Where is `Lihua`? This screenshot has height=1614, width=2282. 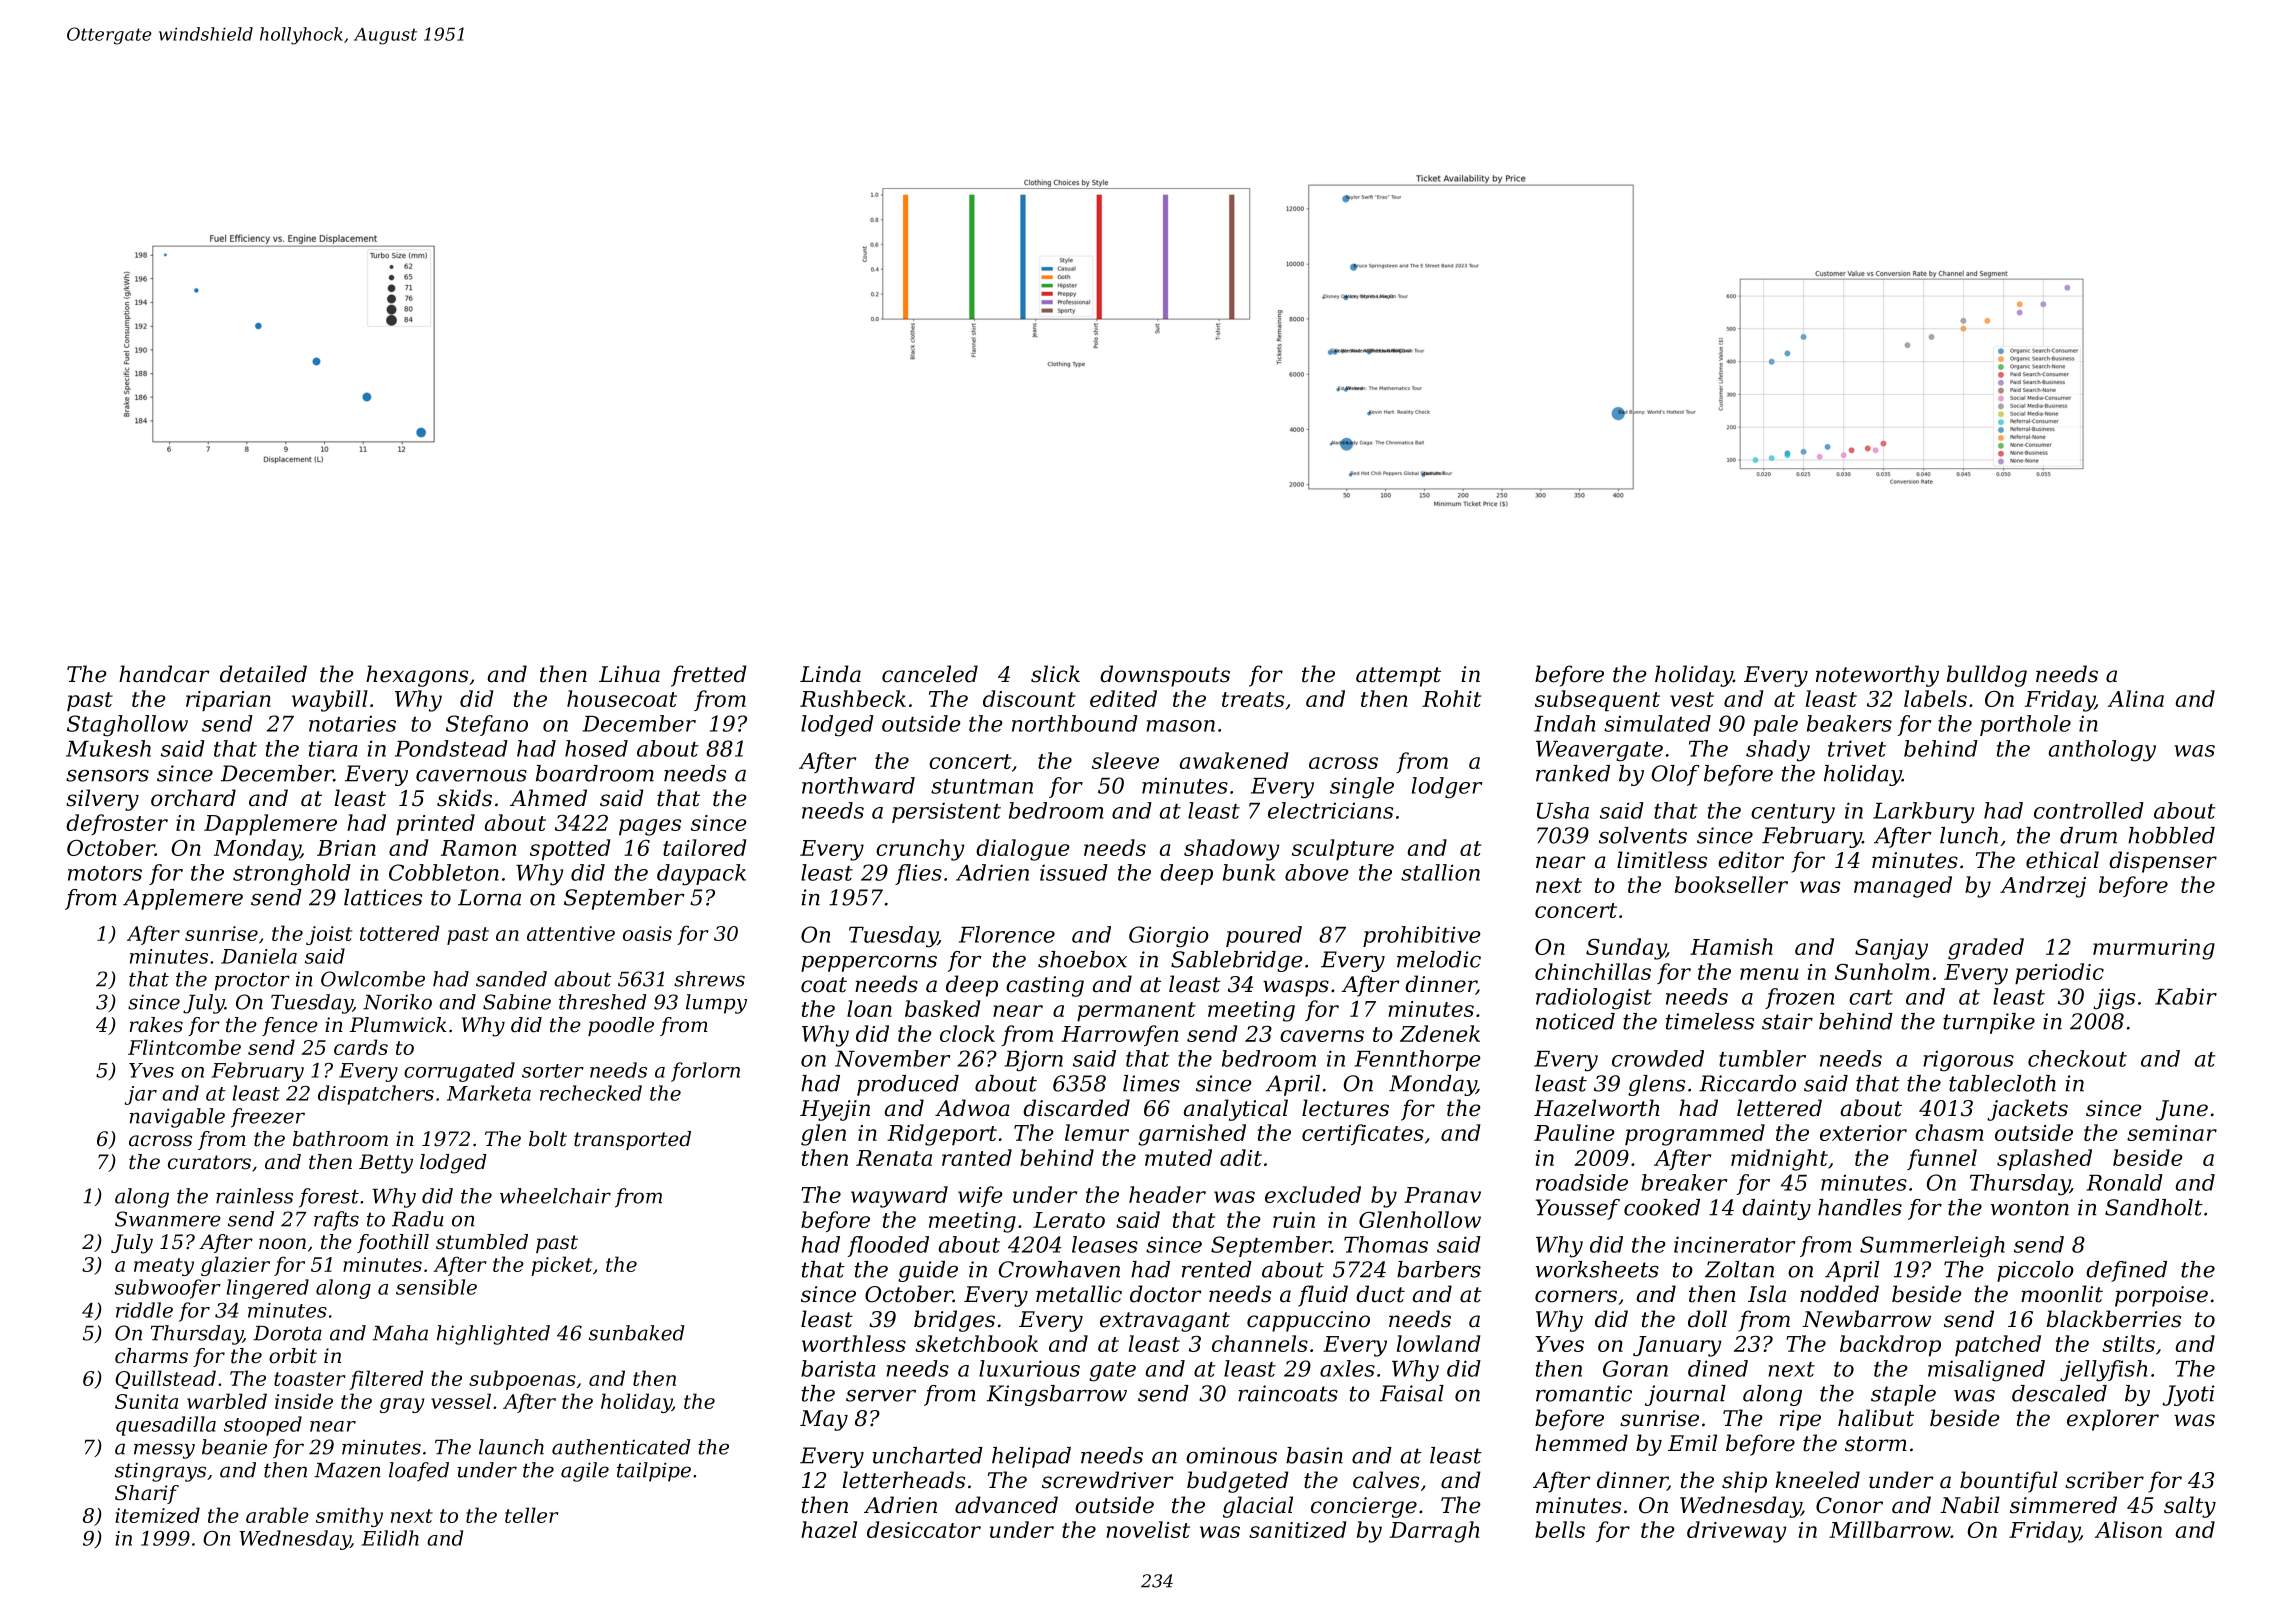 Lihua is located at coordinates (629, 674).
